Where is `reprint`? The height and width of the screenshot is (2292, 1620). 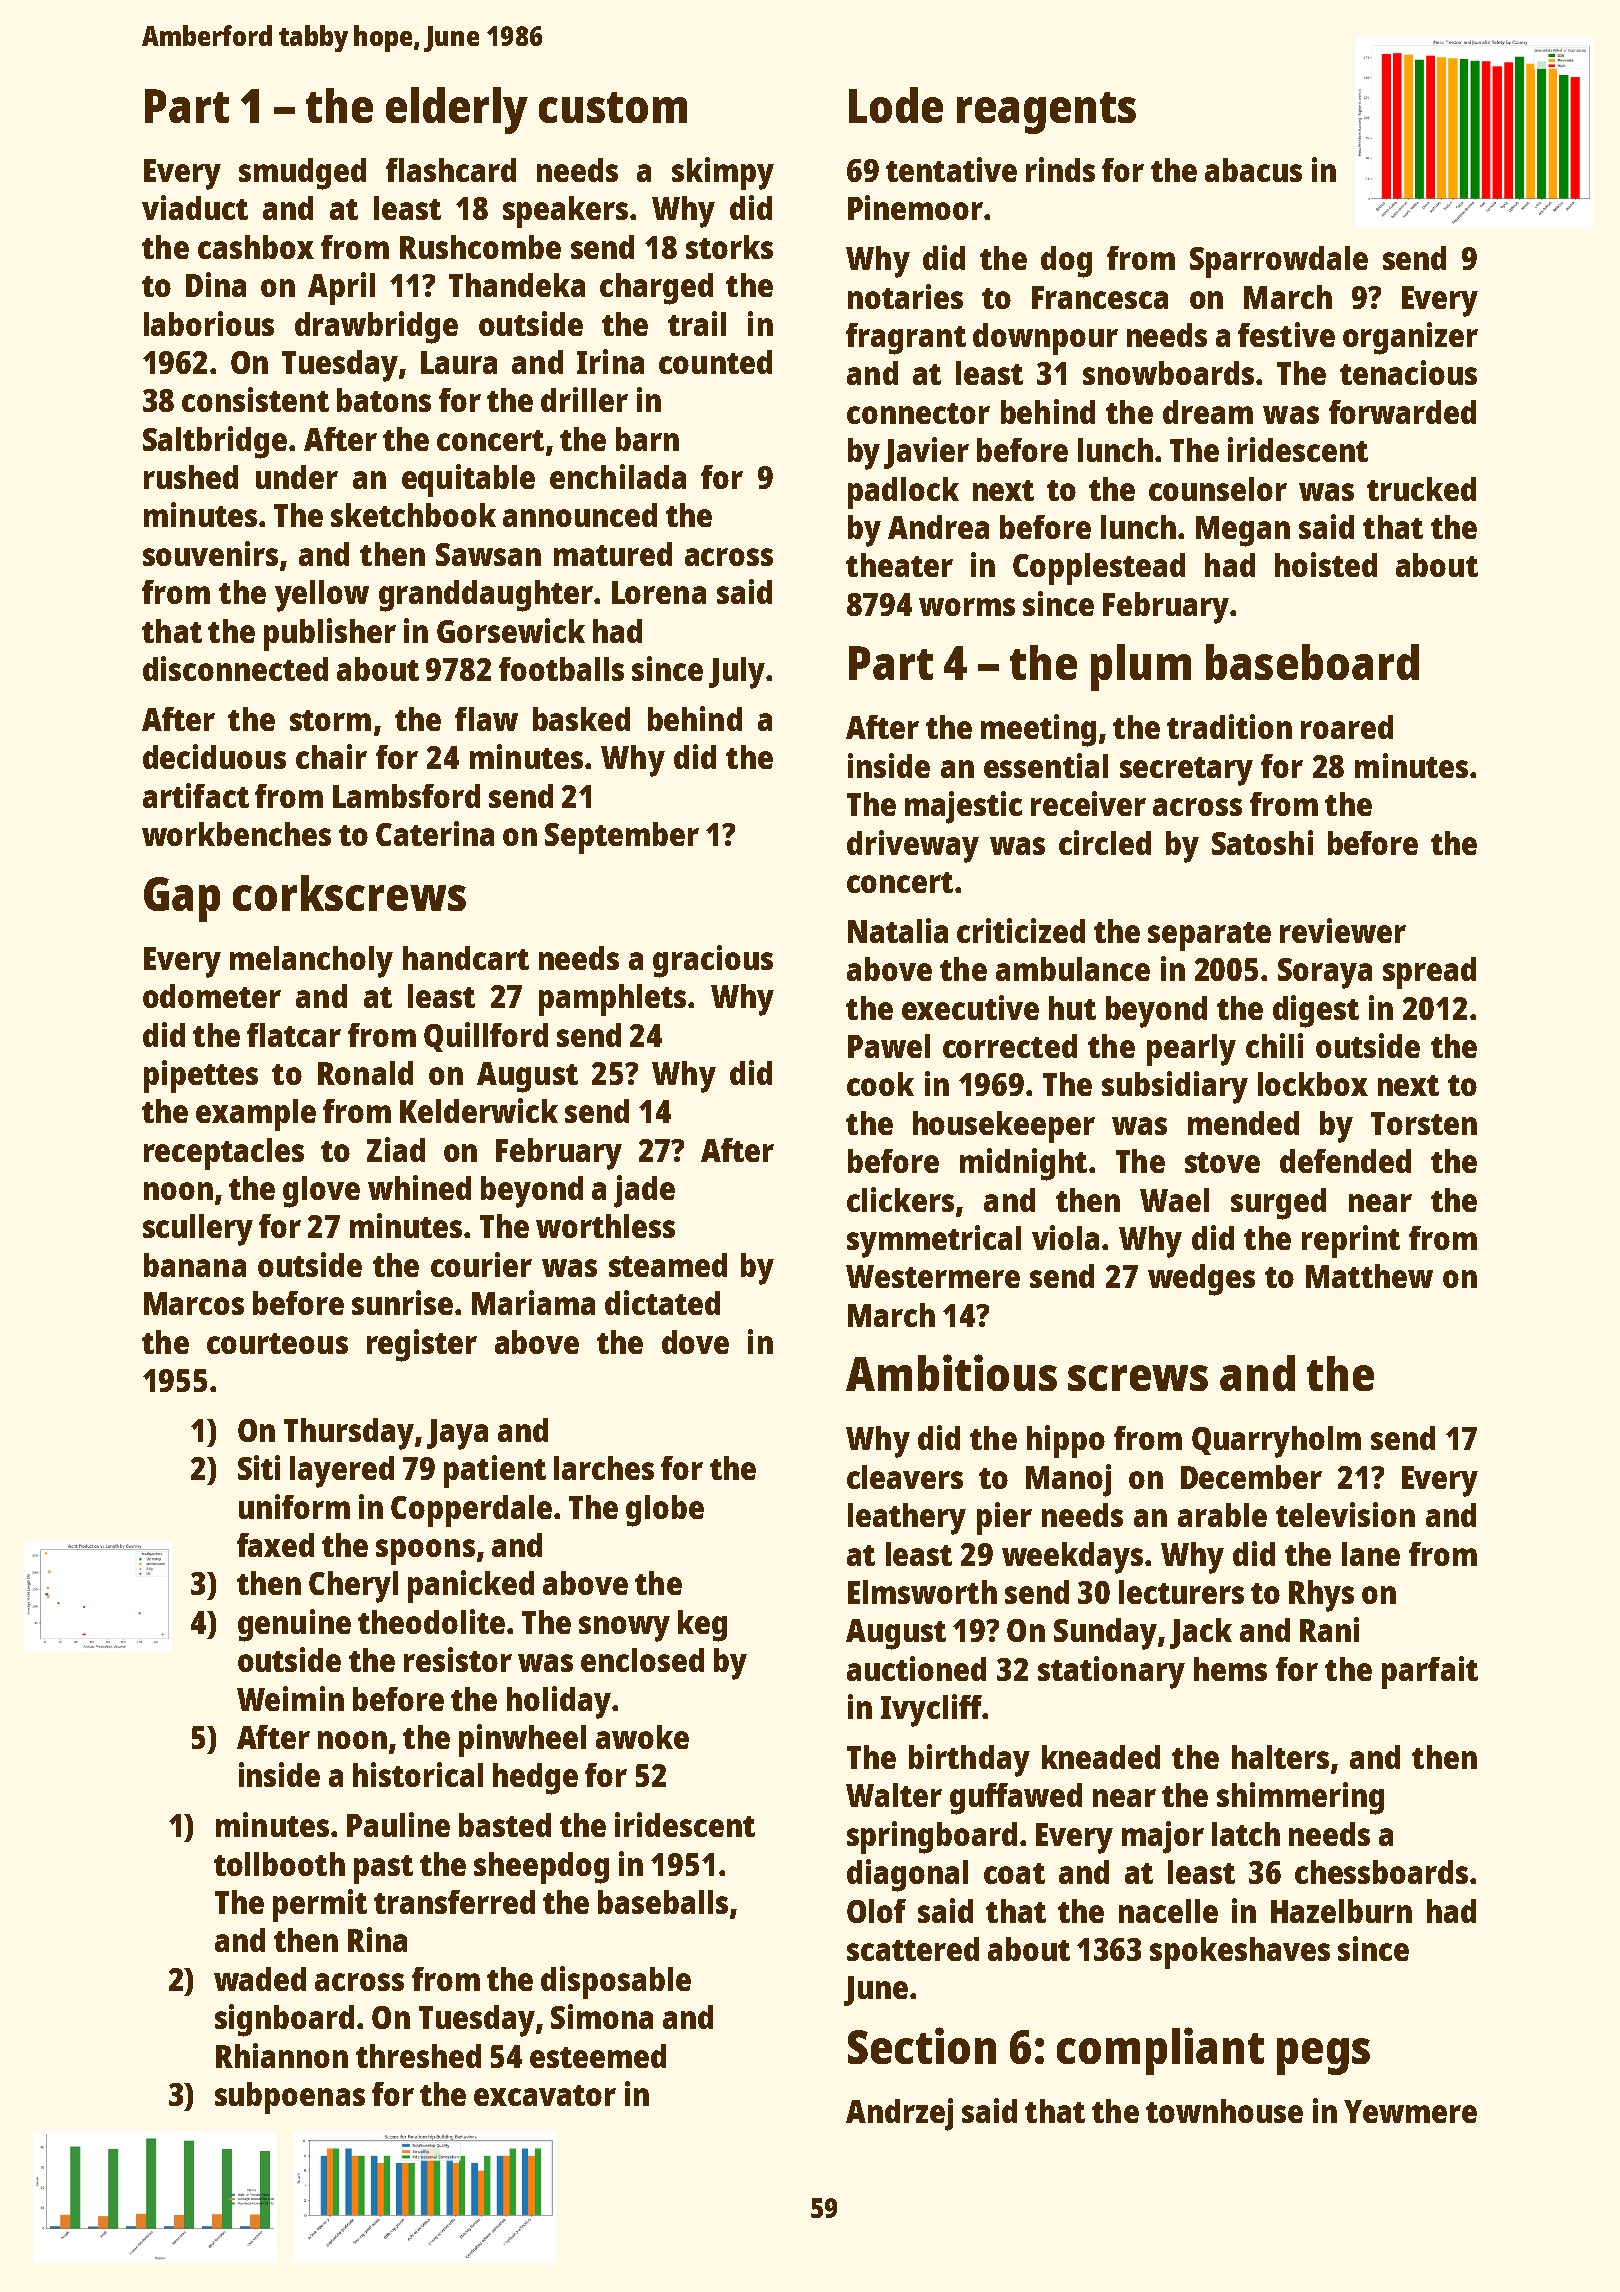 reprint is located at coordinates (1351, 1241).
